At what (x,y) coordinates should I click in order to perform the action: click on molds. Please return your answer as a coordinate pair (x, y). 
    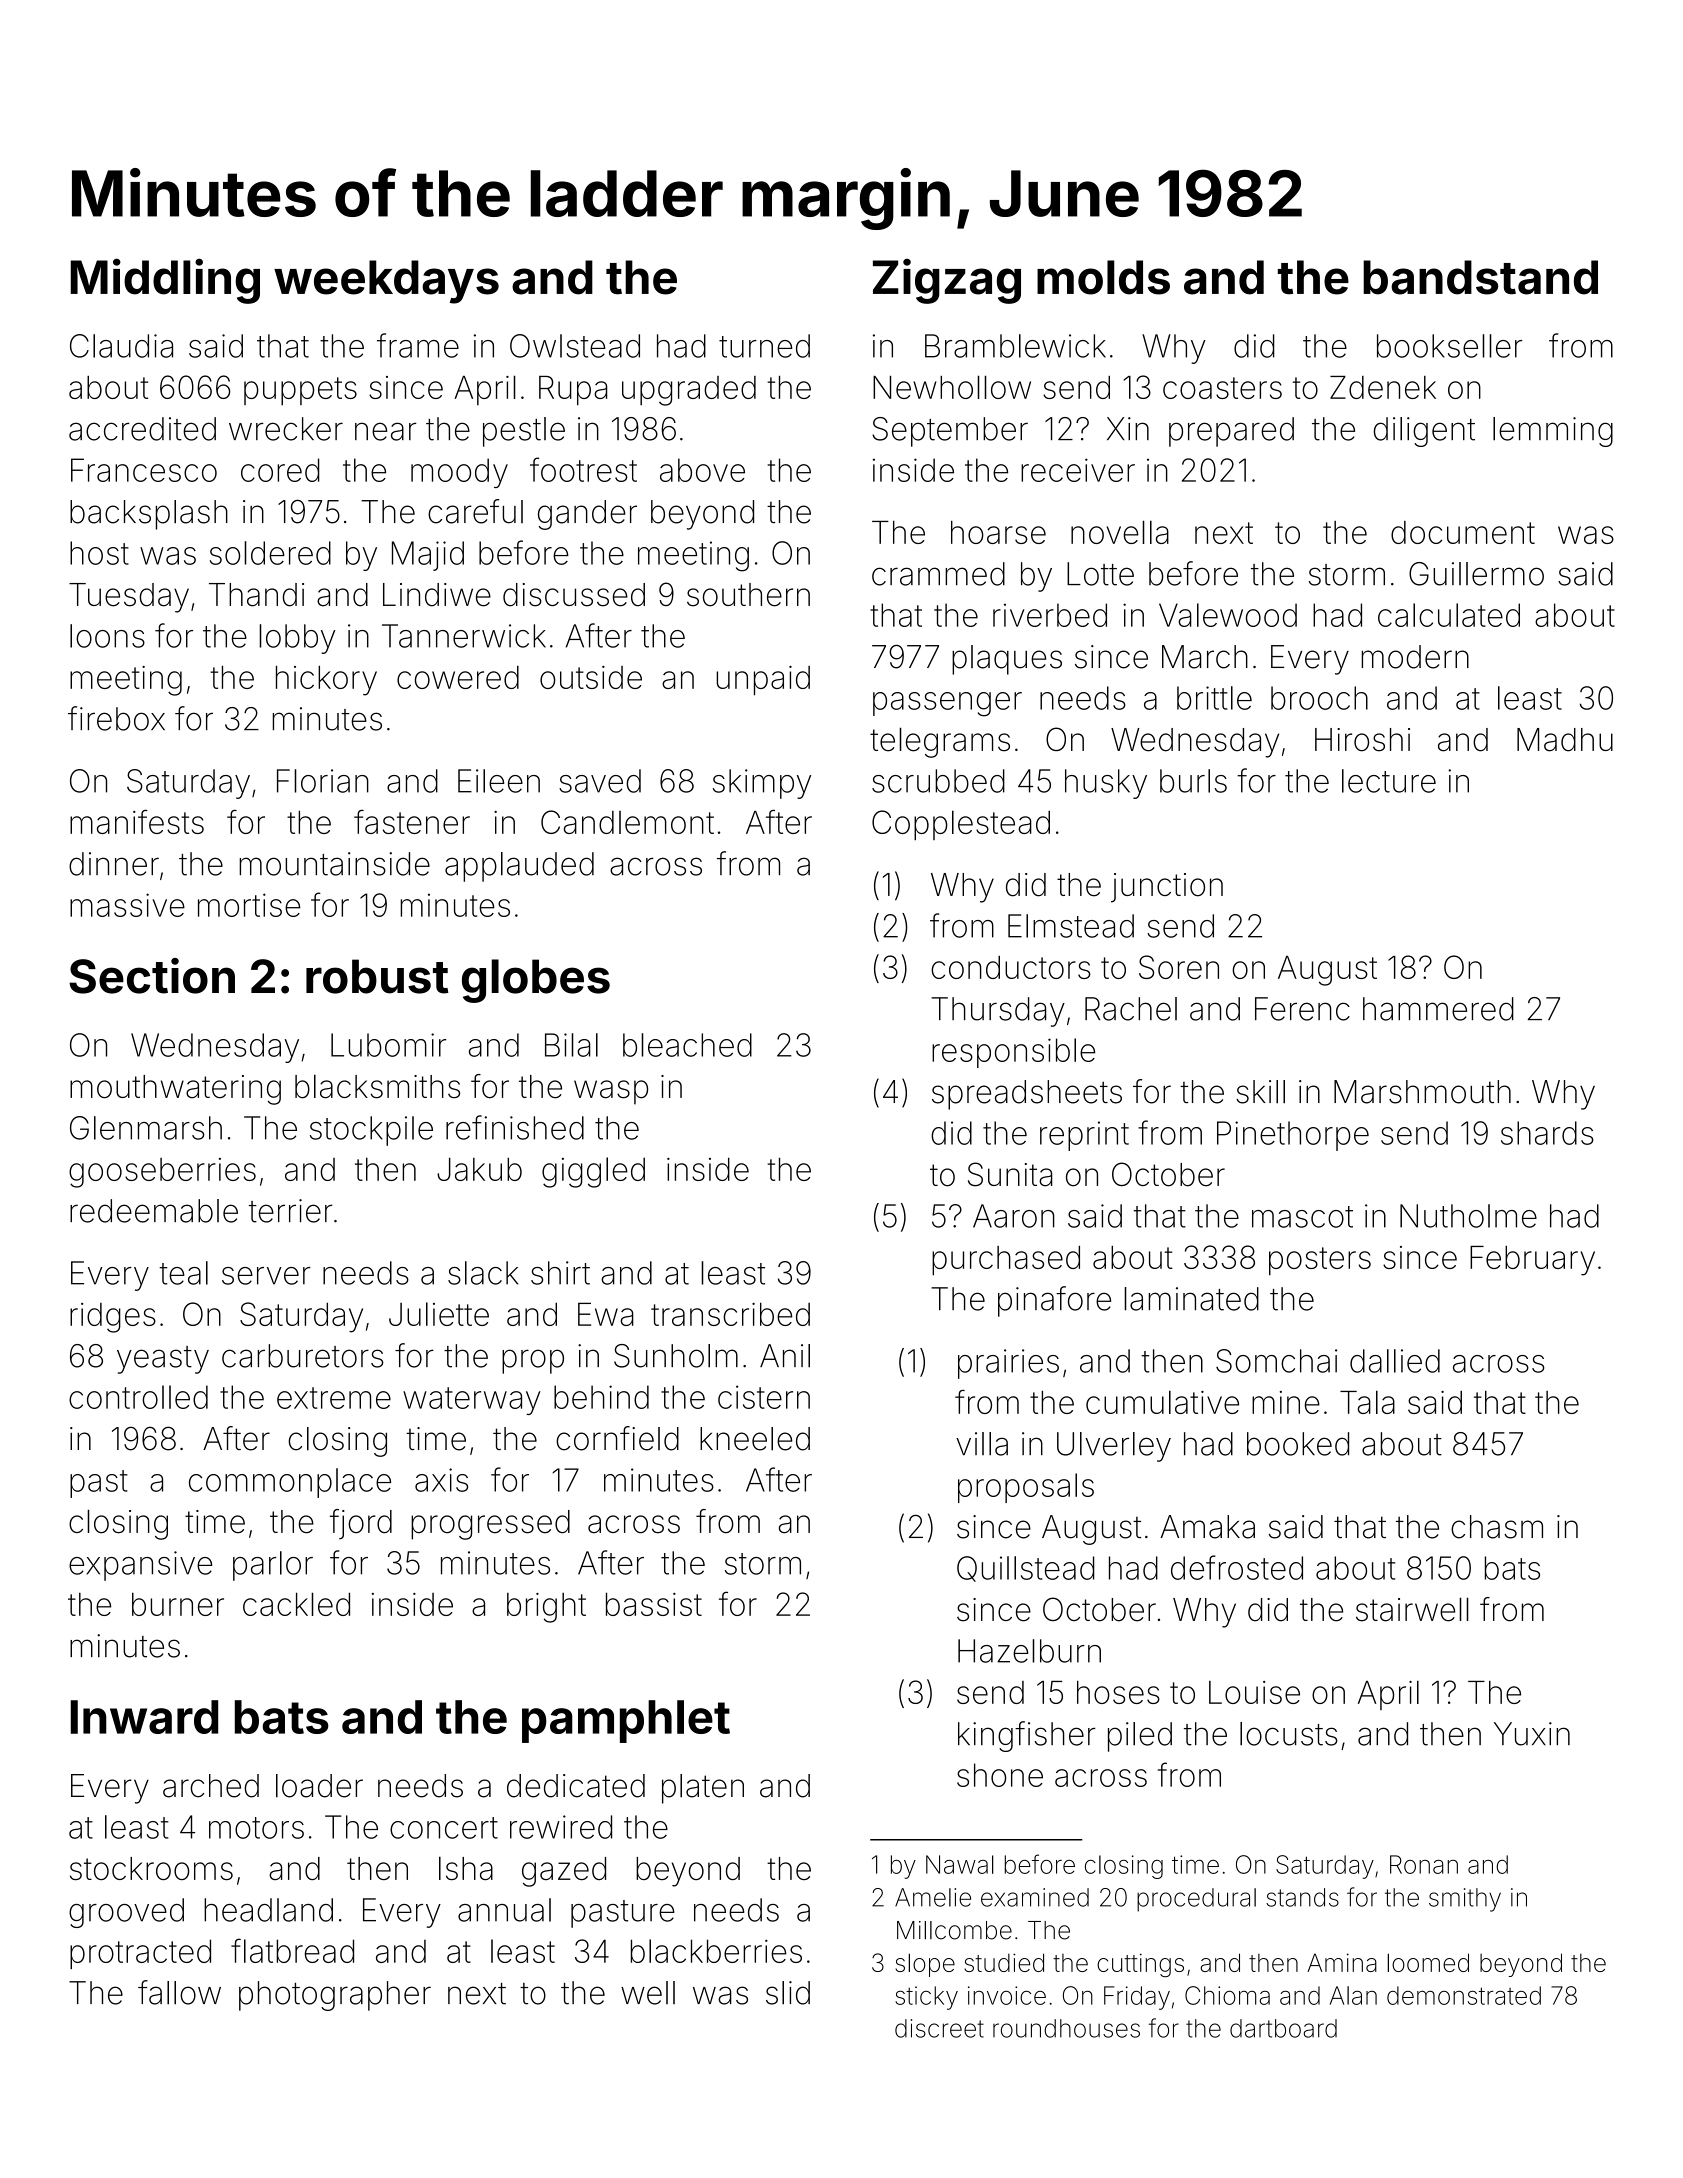
    Looking at the image, I should click on (1103, 277).
